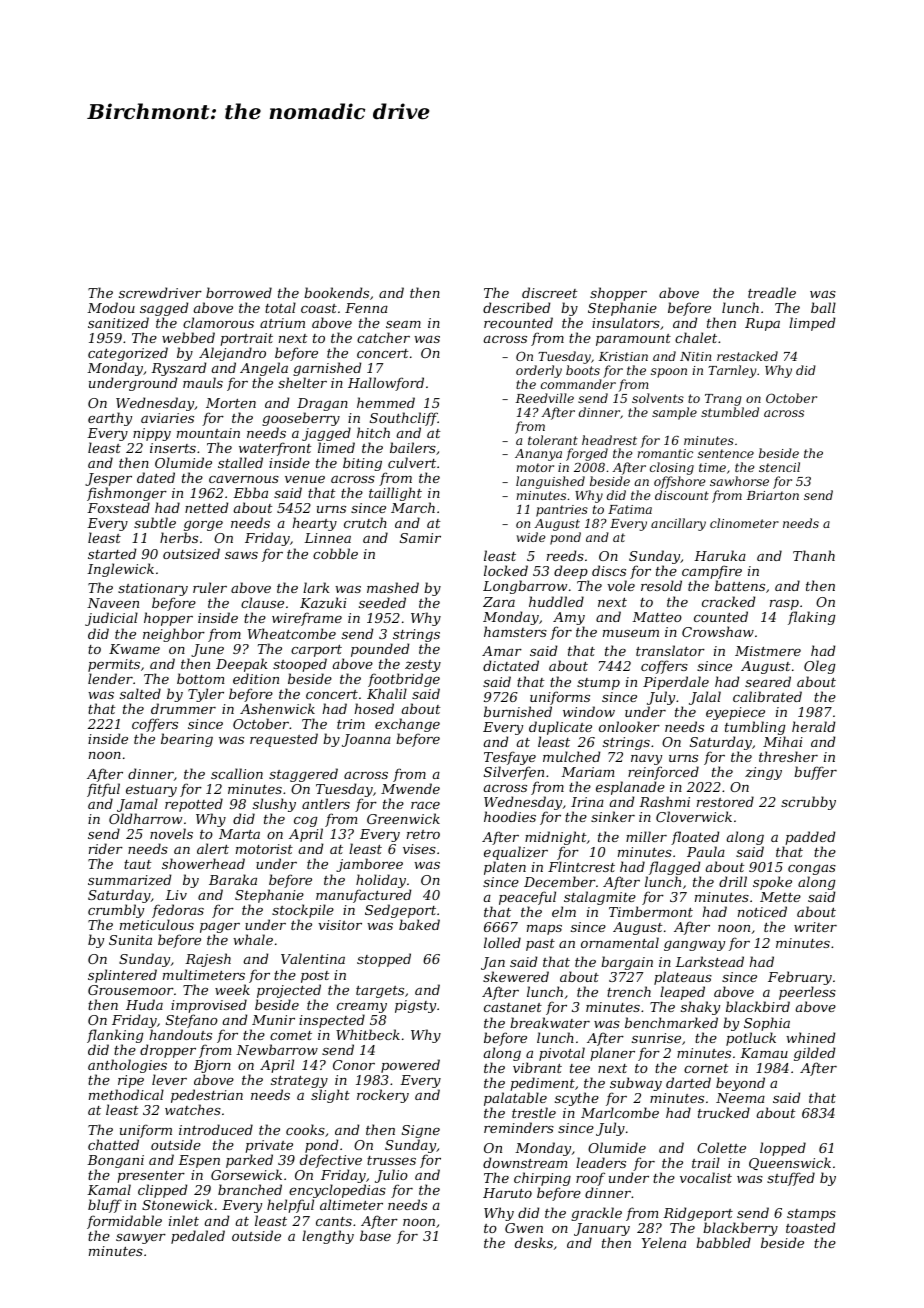 The image size is (924, 1308). Describe the element at coordinates (141, 1239) in the image. I see `sawyer` at that location.
